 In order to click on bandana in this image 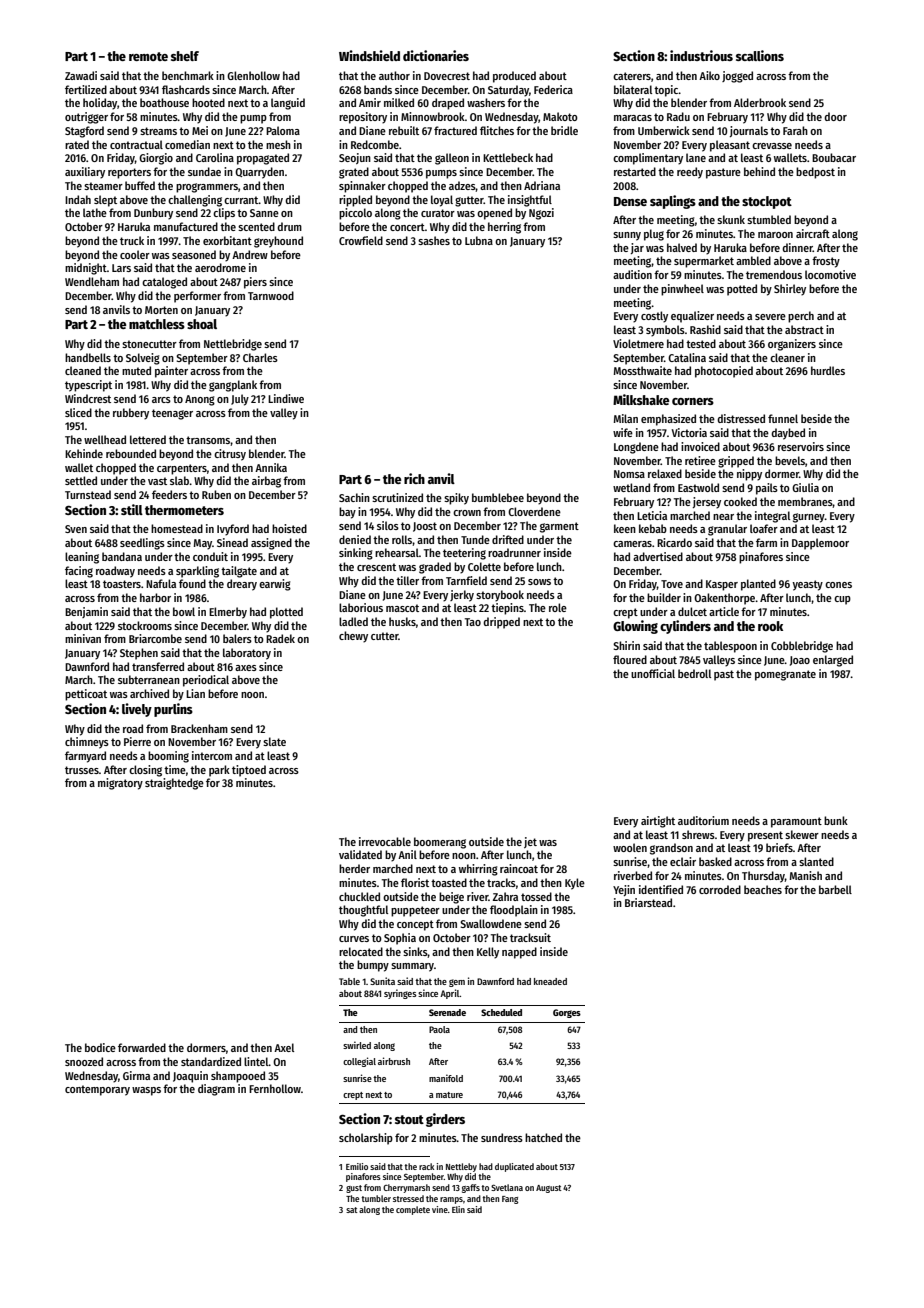, I will do `click(122, 556)`.
